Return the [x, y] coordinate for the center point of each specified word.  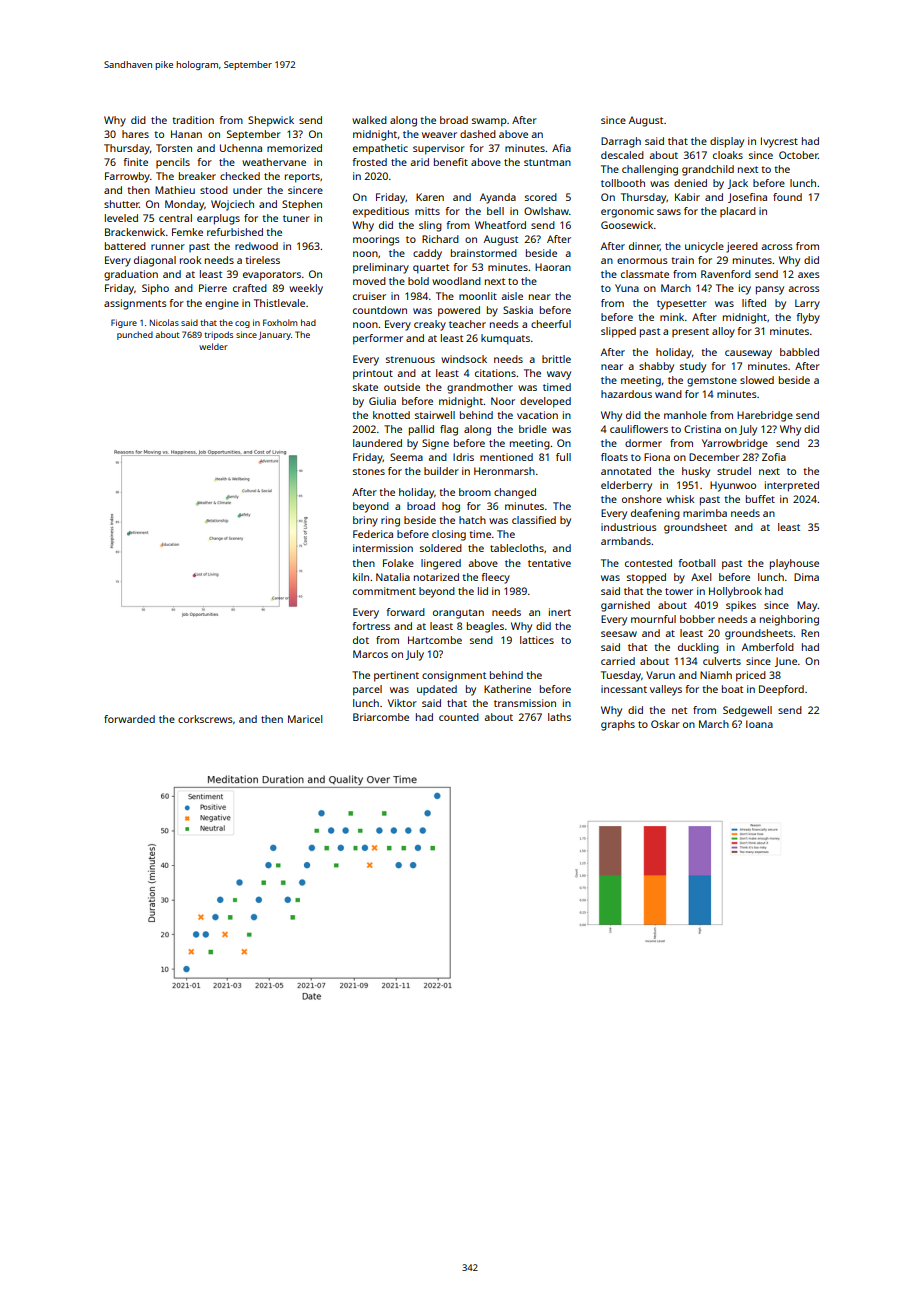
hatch [472, 520]
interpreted [792, 486]
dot [361, 640]
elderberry [626, 486]
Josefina [747, 198]
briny [365, 521]
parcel [367, 690]
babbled [799, 352]
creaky [430, 325]
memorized [294, 148]
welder [213, 346]
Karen [430, 197]
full [563, 457]
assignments [135, 304]
